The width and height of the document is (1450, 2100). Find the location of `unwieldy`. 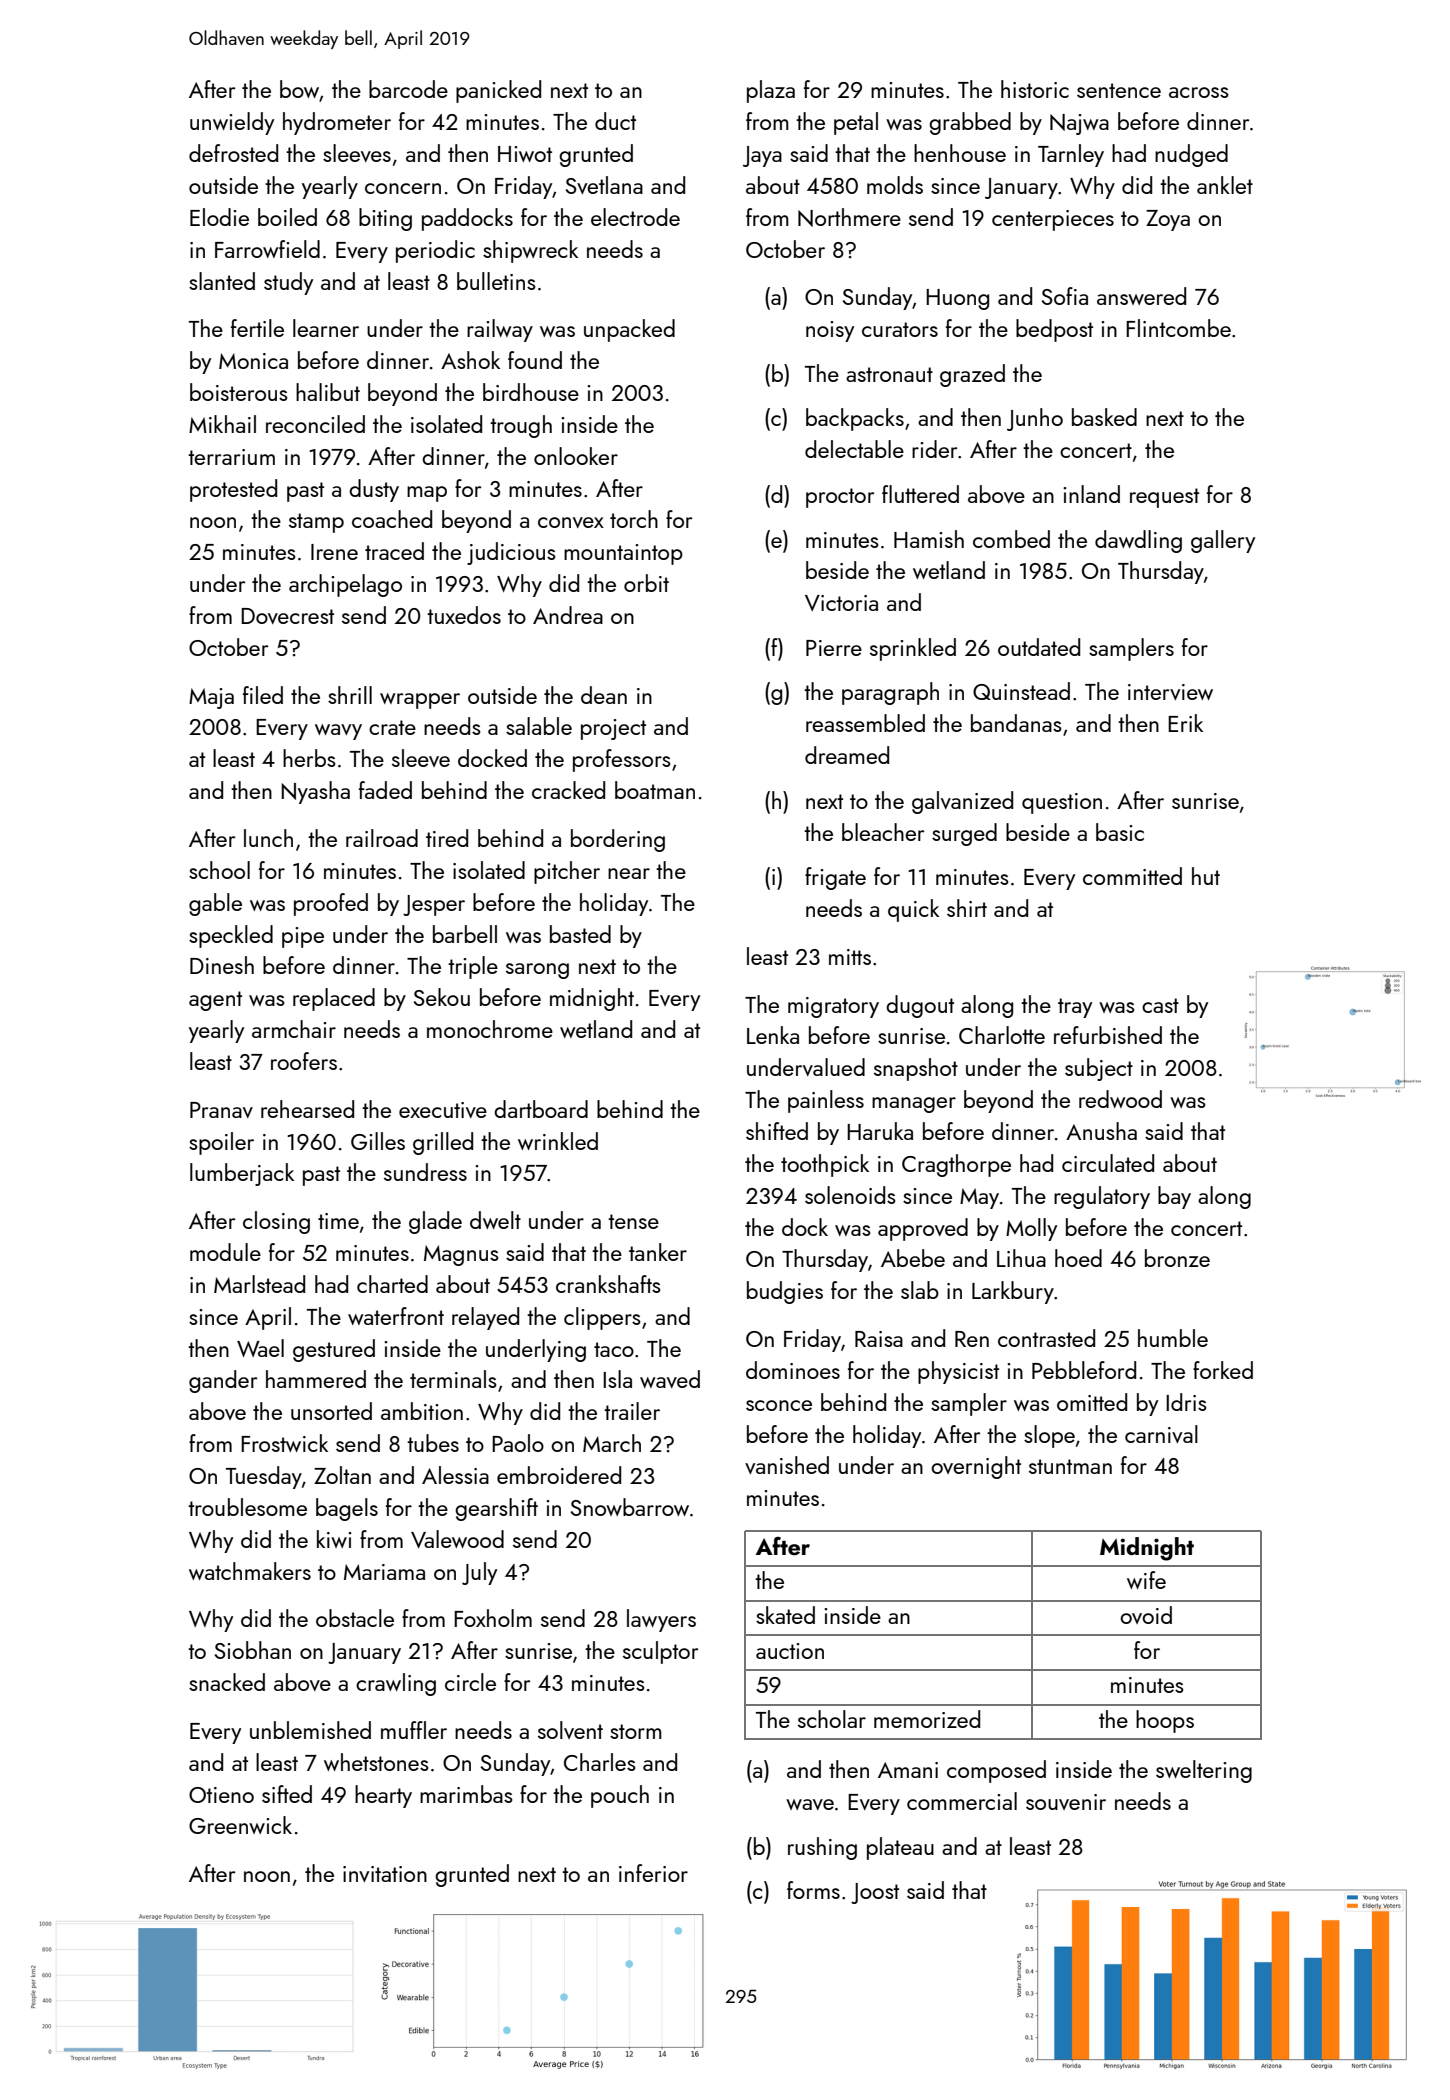

unwieldy is located at coordinates (232, 123).
